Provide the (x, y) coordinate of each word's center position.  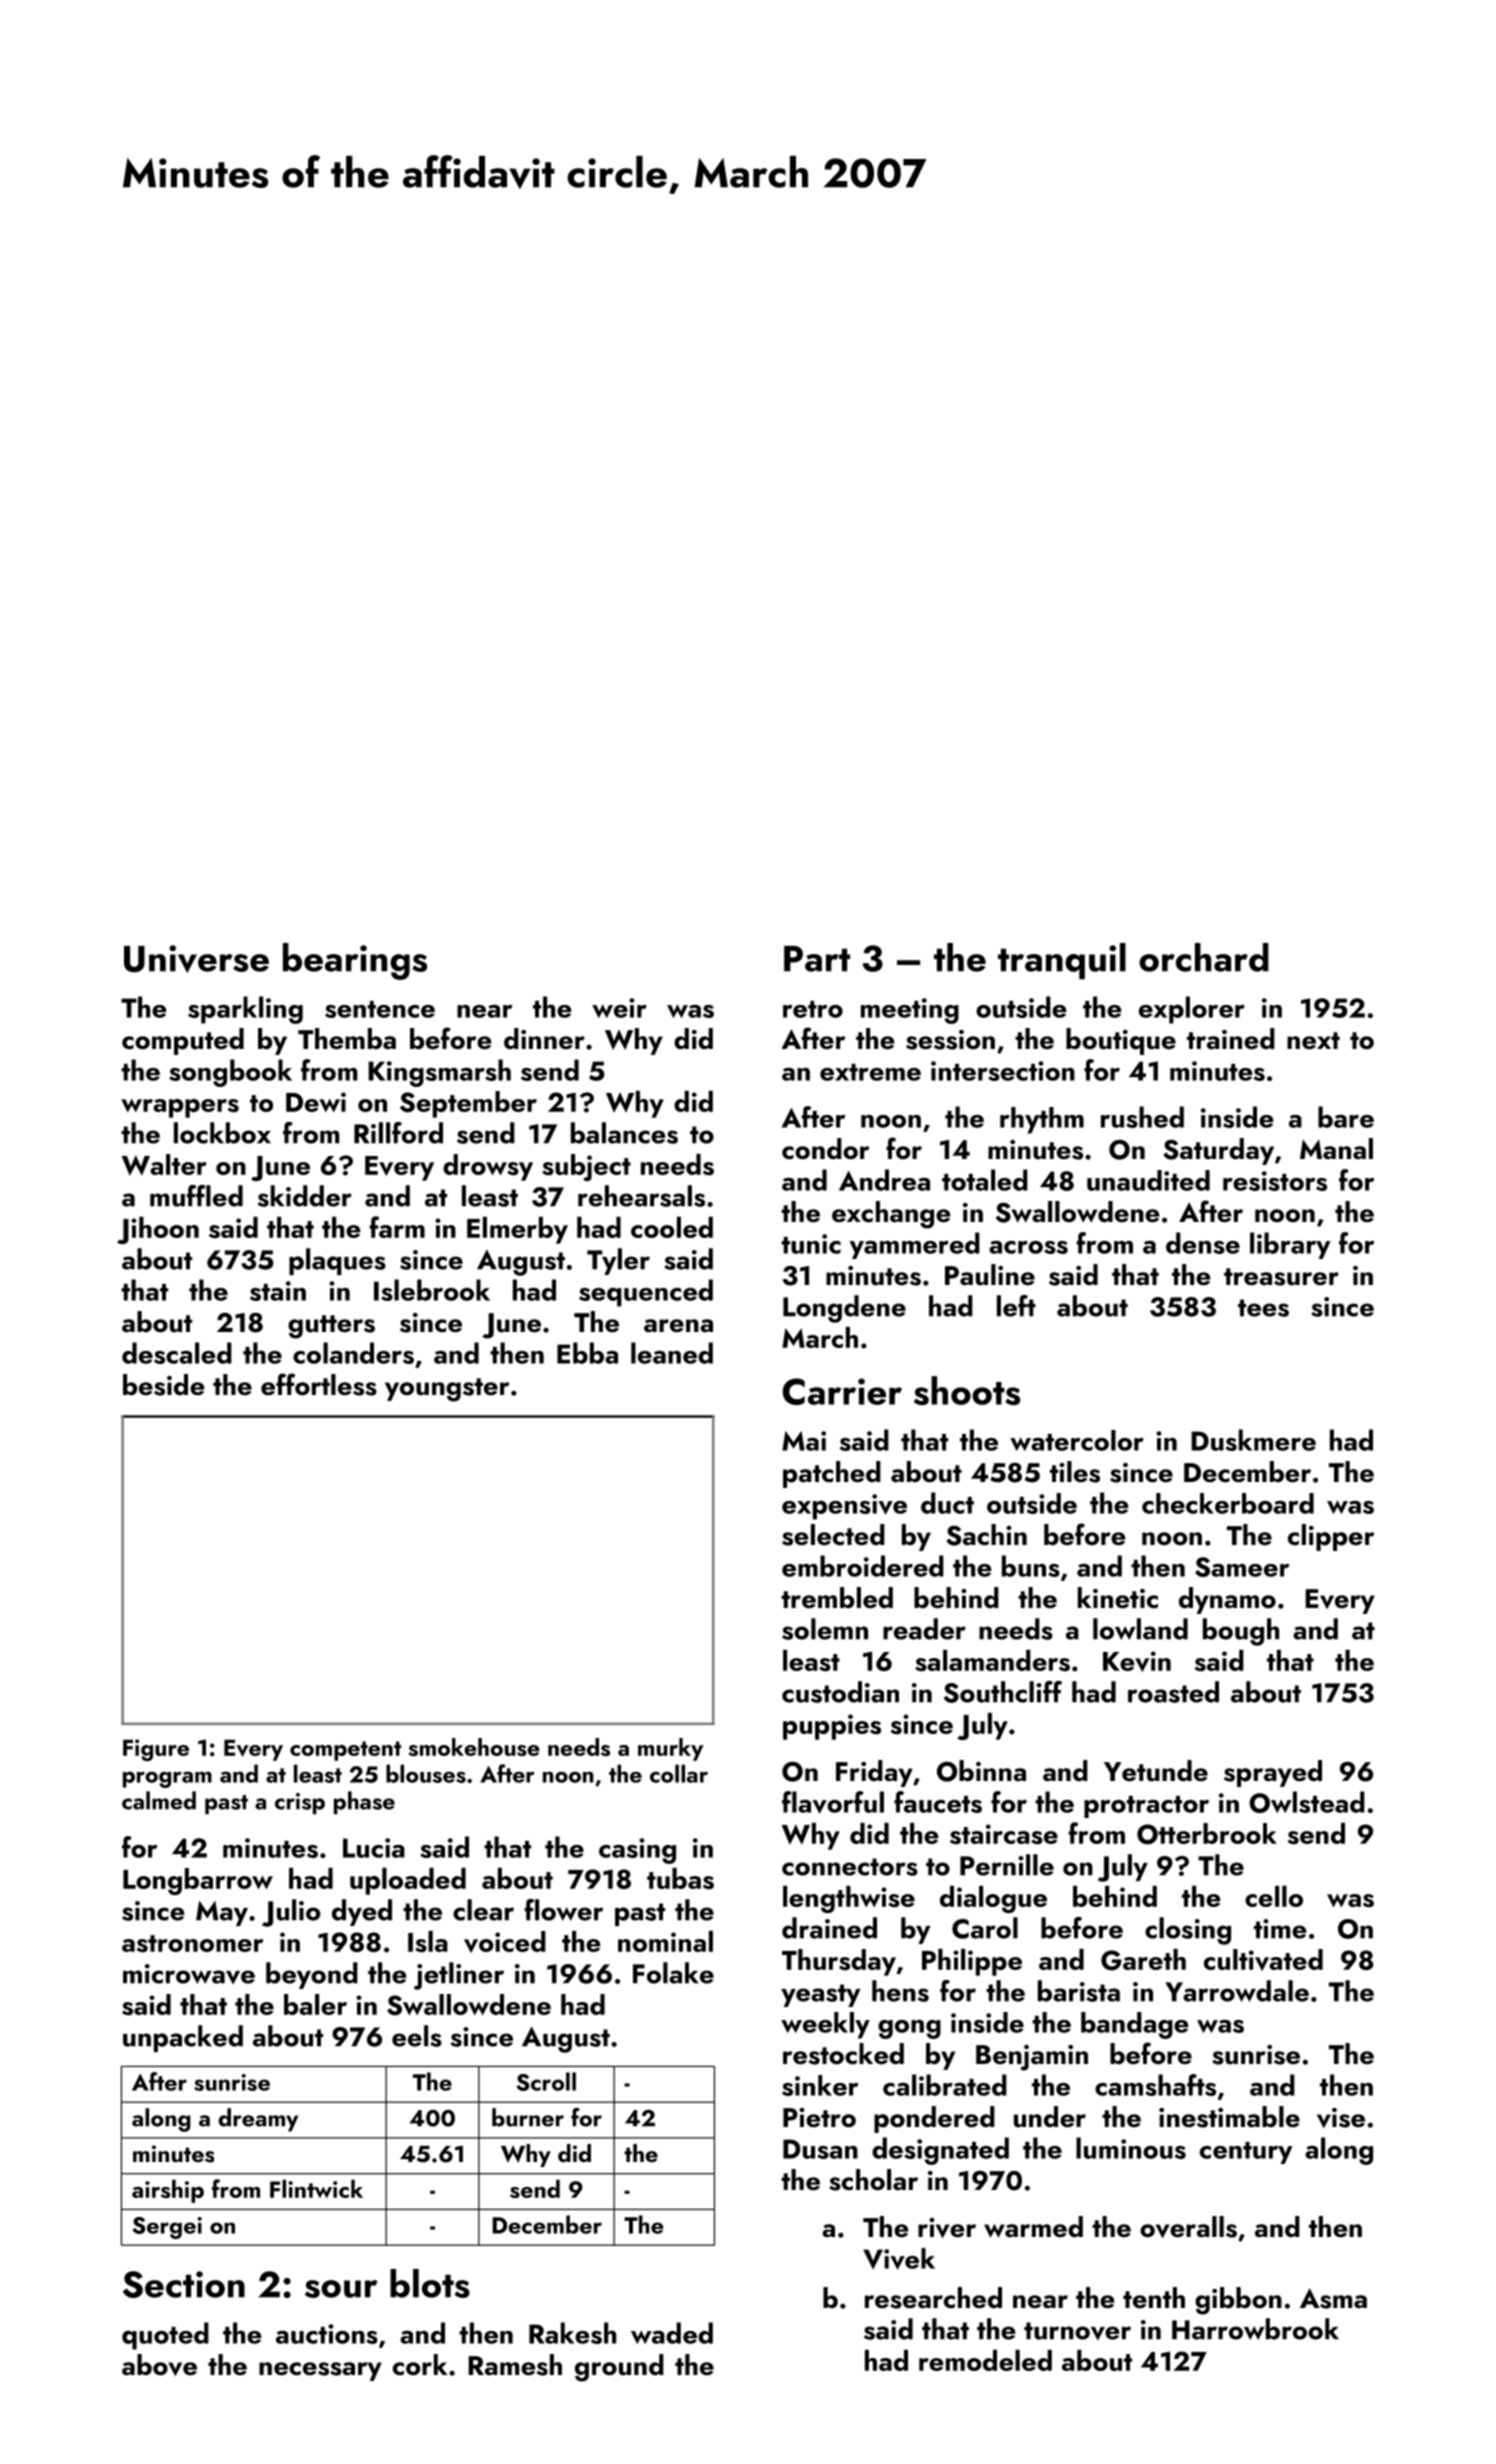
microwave (189, 1974)
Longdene (844, 1309)
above (159, 2365)
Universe (196, 959)
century (1246, 2153)
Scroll (546, 2081)
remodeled (985, 2360)
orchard (1204, 957)
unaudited (1148, 1180)
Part (817, 958)
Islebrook (432, 1290)
